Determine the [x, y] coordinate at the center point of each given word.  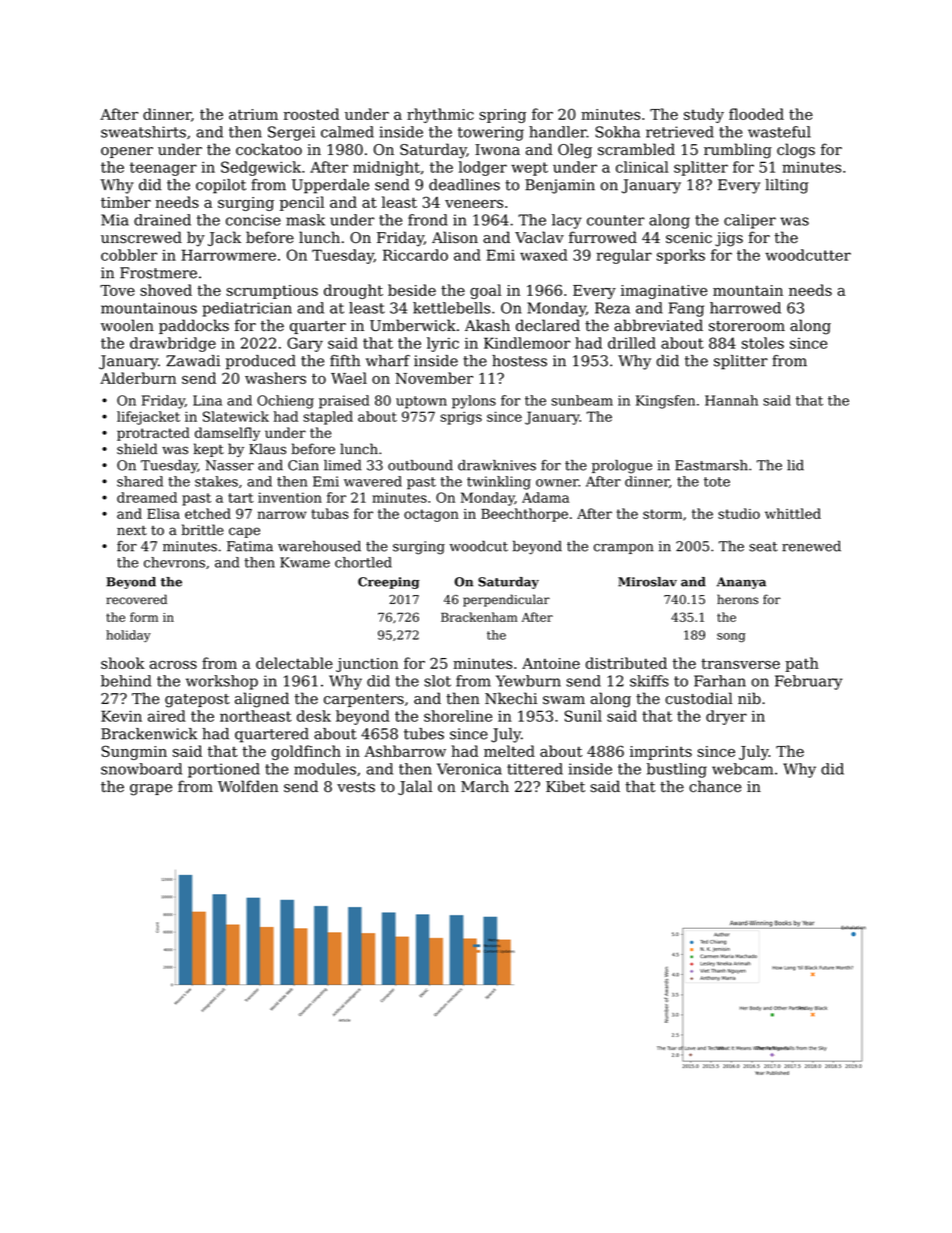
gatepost [197, 701]
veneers [474, 204]
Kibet [565, 786]
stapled [328, 418]
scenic [689, 238]
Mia [115, 220]
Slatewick [236, 416]
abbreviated [658, 325]
